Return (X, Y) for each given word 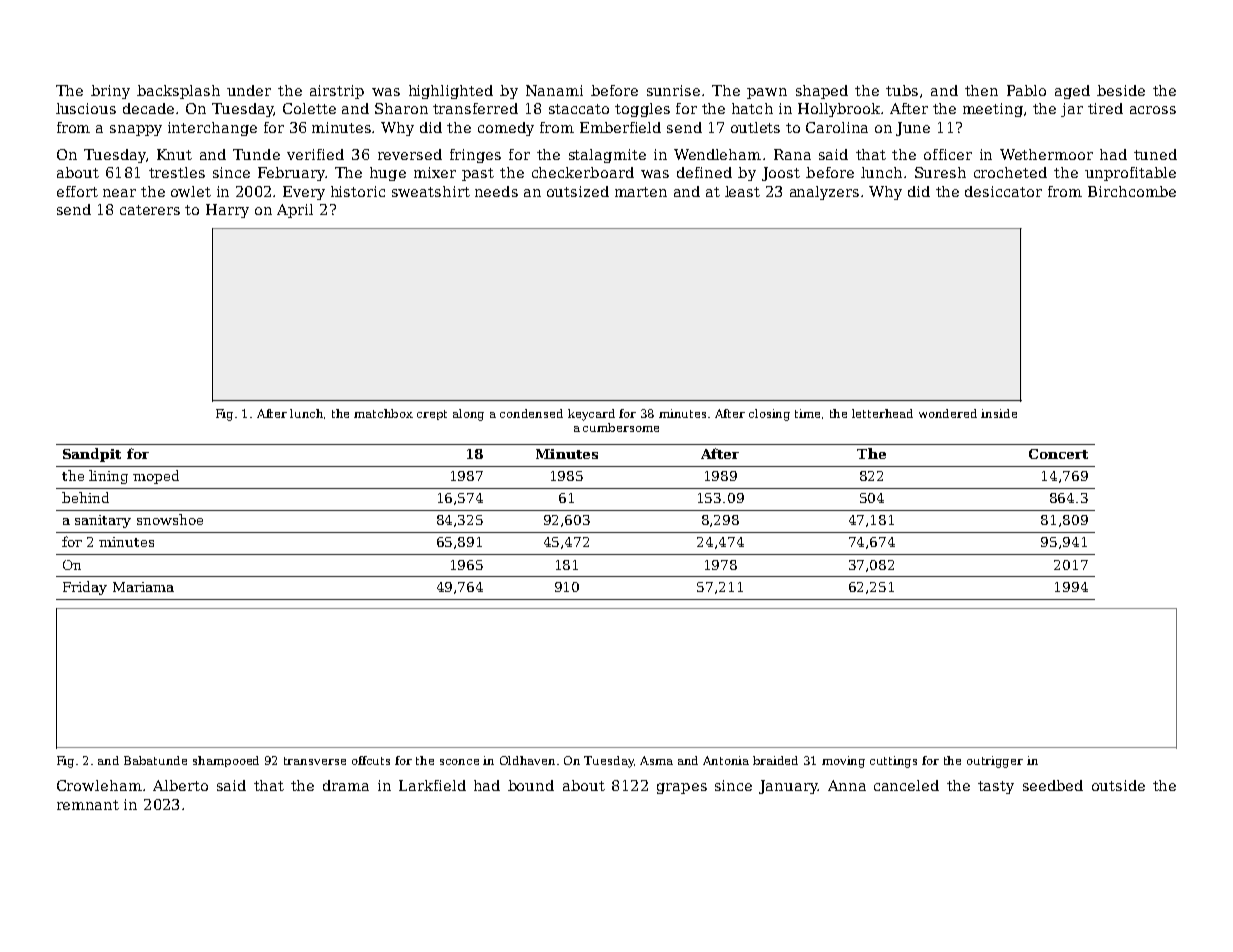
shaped (822, 92)
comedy (506, 129)
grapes (682, 788)
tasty (996, 787)
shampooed (226, 761)
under (249, 90)
